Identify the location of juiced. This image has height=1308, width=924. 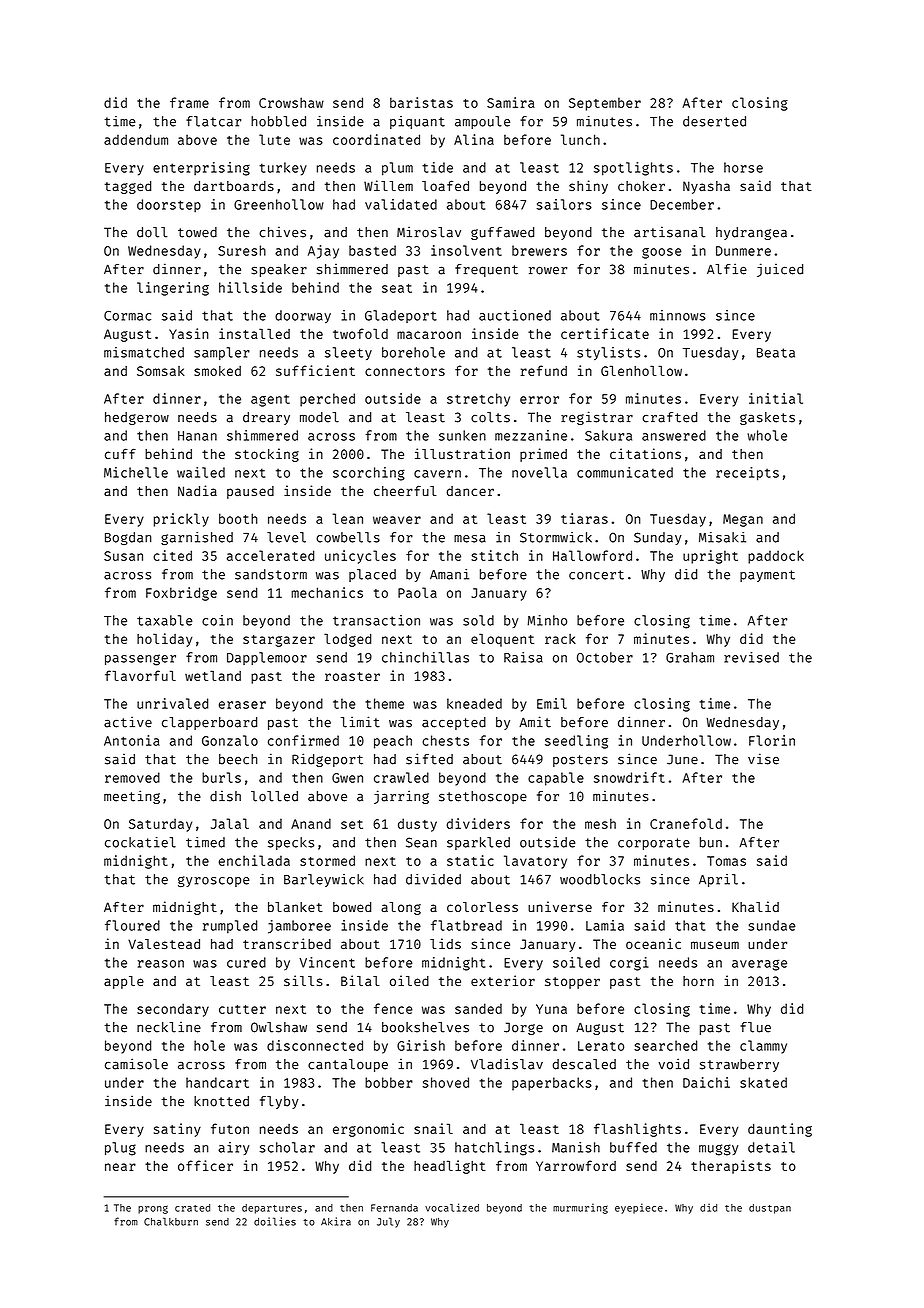
(780, 270).
